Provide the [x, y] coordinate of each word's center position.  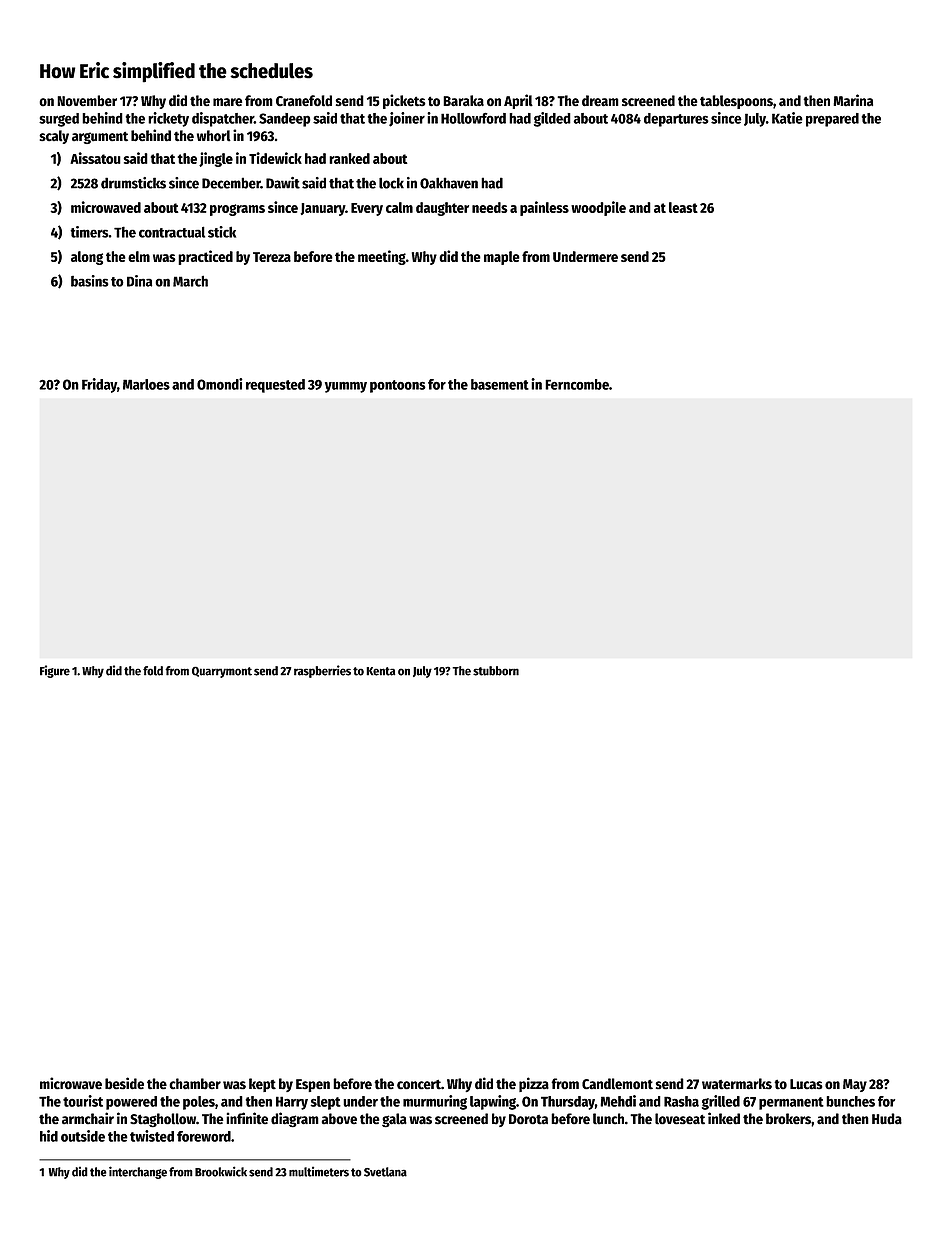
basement [500, 384]
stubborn [496, 671]
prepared [832, 120]
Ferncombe [577, 384]
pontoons [398, 386]
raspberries [322, 671]
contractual [172, 232]
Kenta [380, 671]
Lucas [806, 1084]
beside [124, 1083]
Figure [55, 671]
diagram [295, 1119]
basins [90, 281]
